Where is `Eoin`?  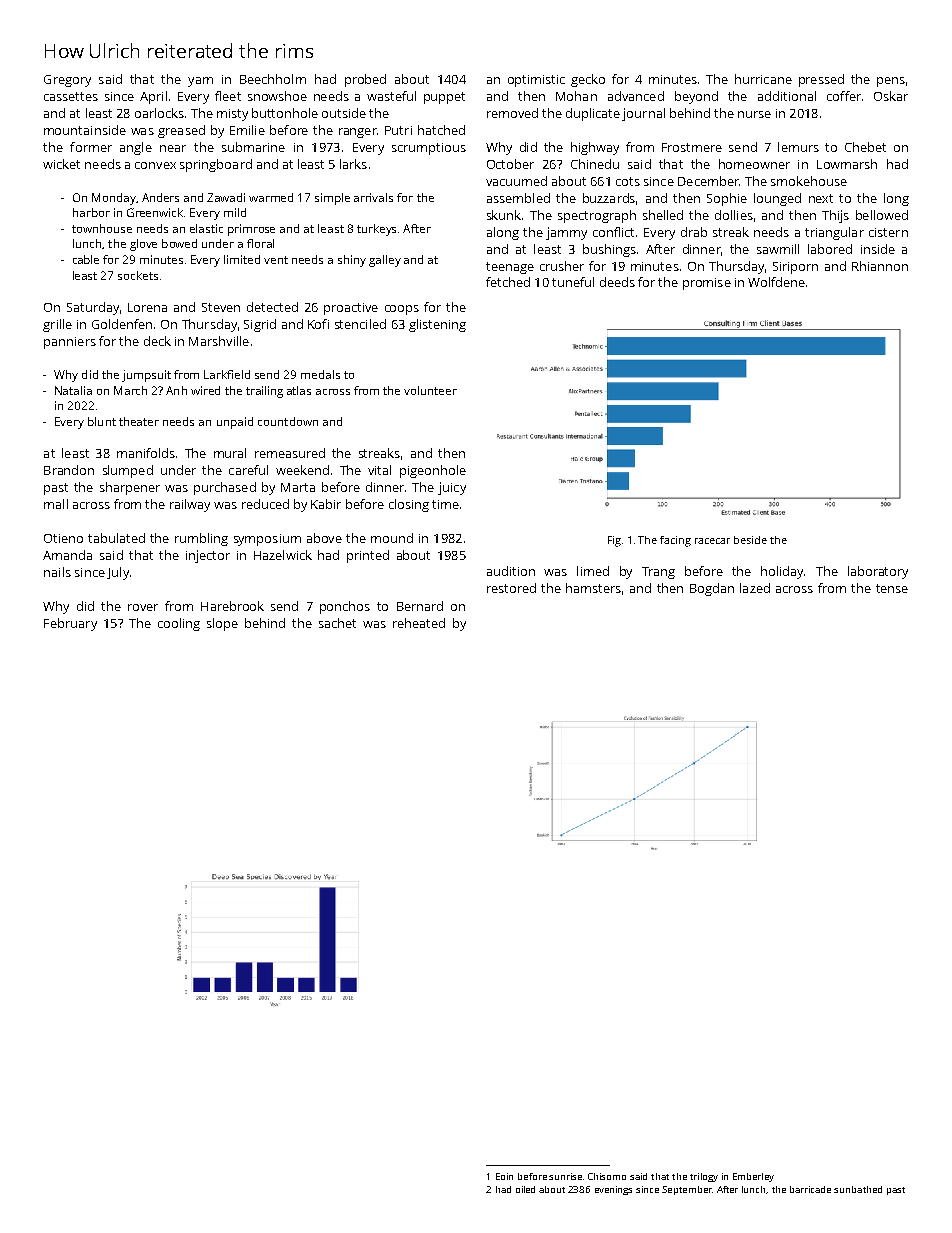 Eoin is located at coordinates (504, 1176).
